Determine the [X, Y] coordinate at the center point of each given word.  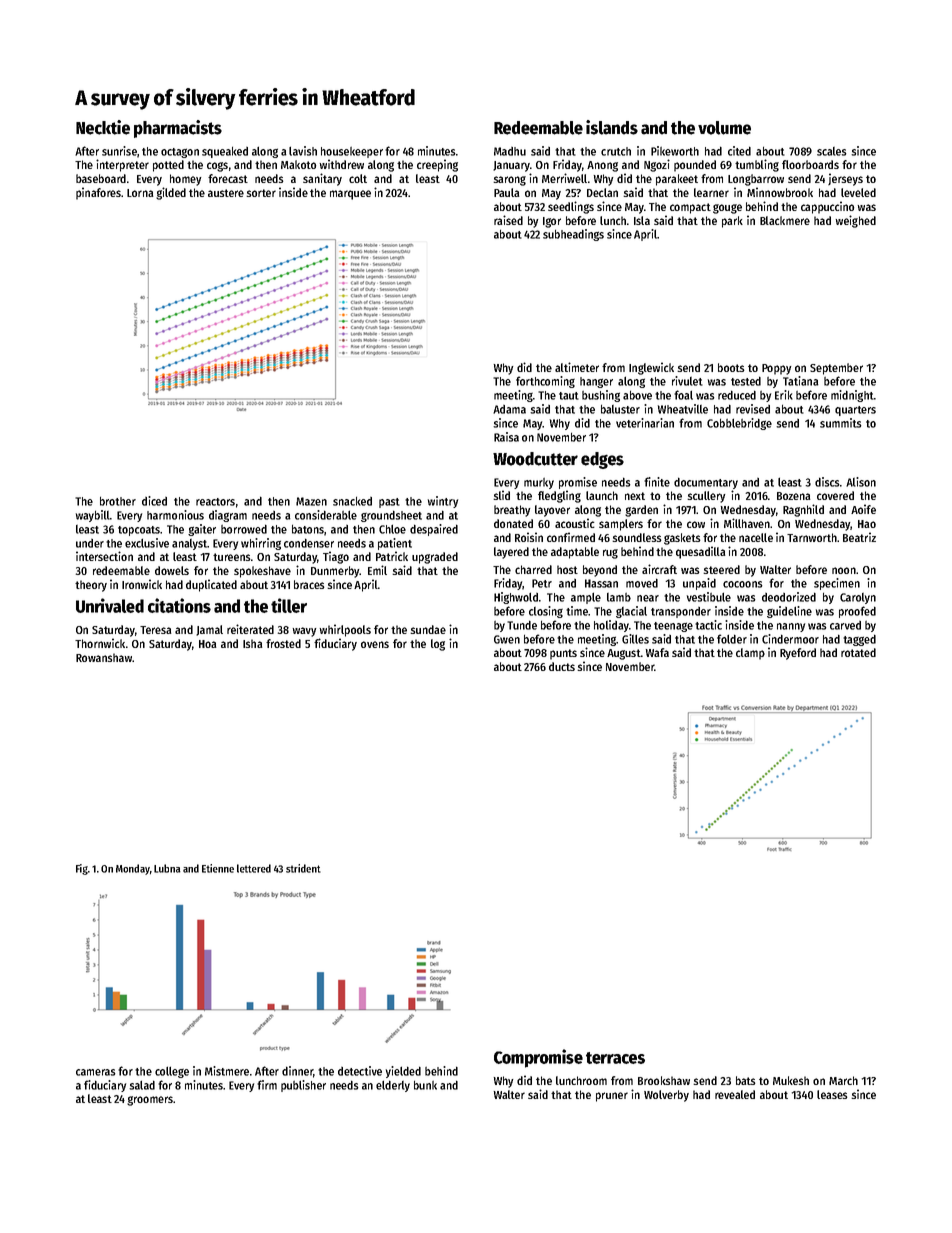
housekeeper [352, 152]
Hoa [208, 644]
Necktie [103, 127]
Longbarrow [756, 180]
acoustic [575, 523]
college [172, 1072]
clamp [750, 654]
